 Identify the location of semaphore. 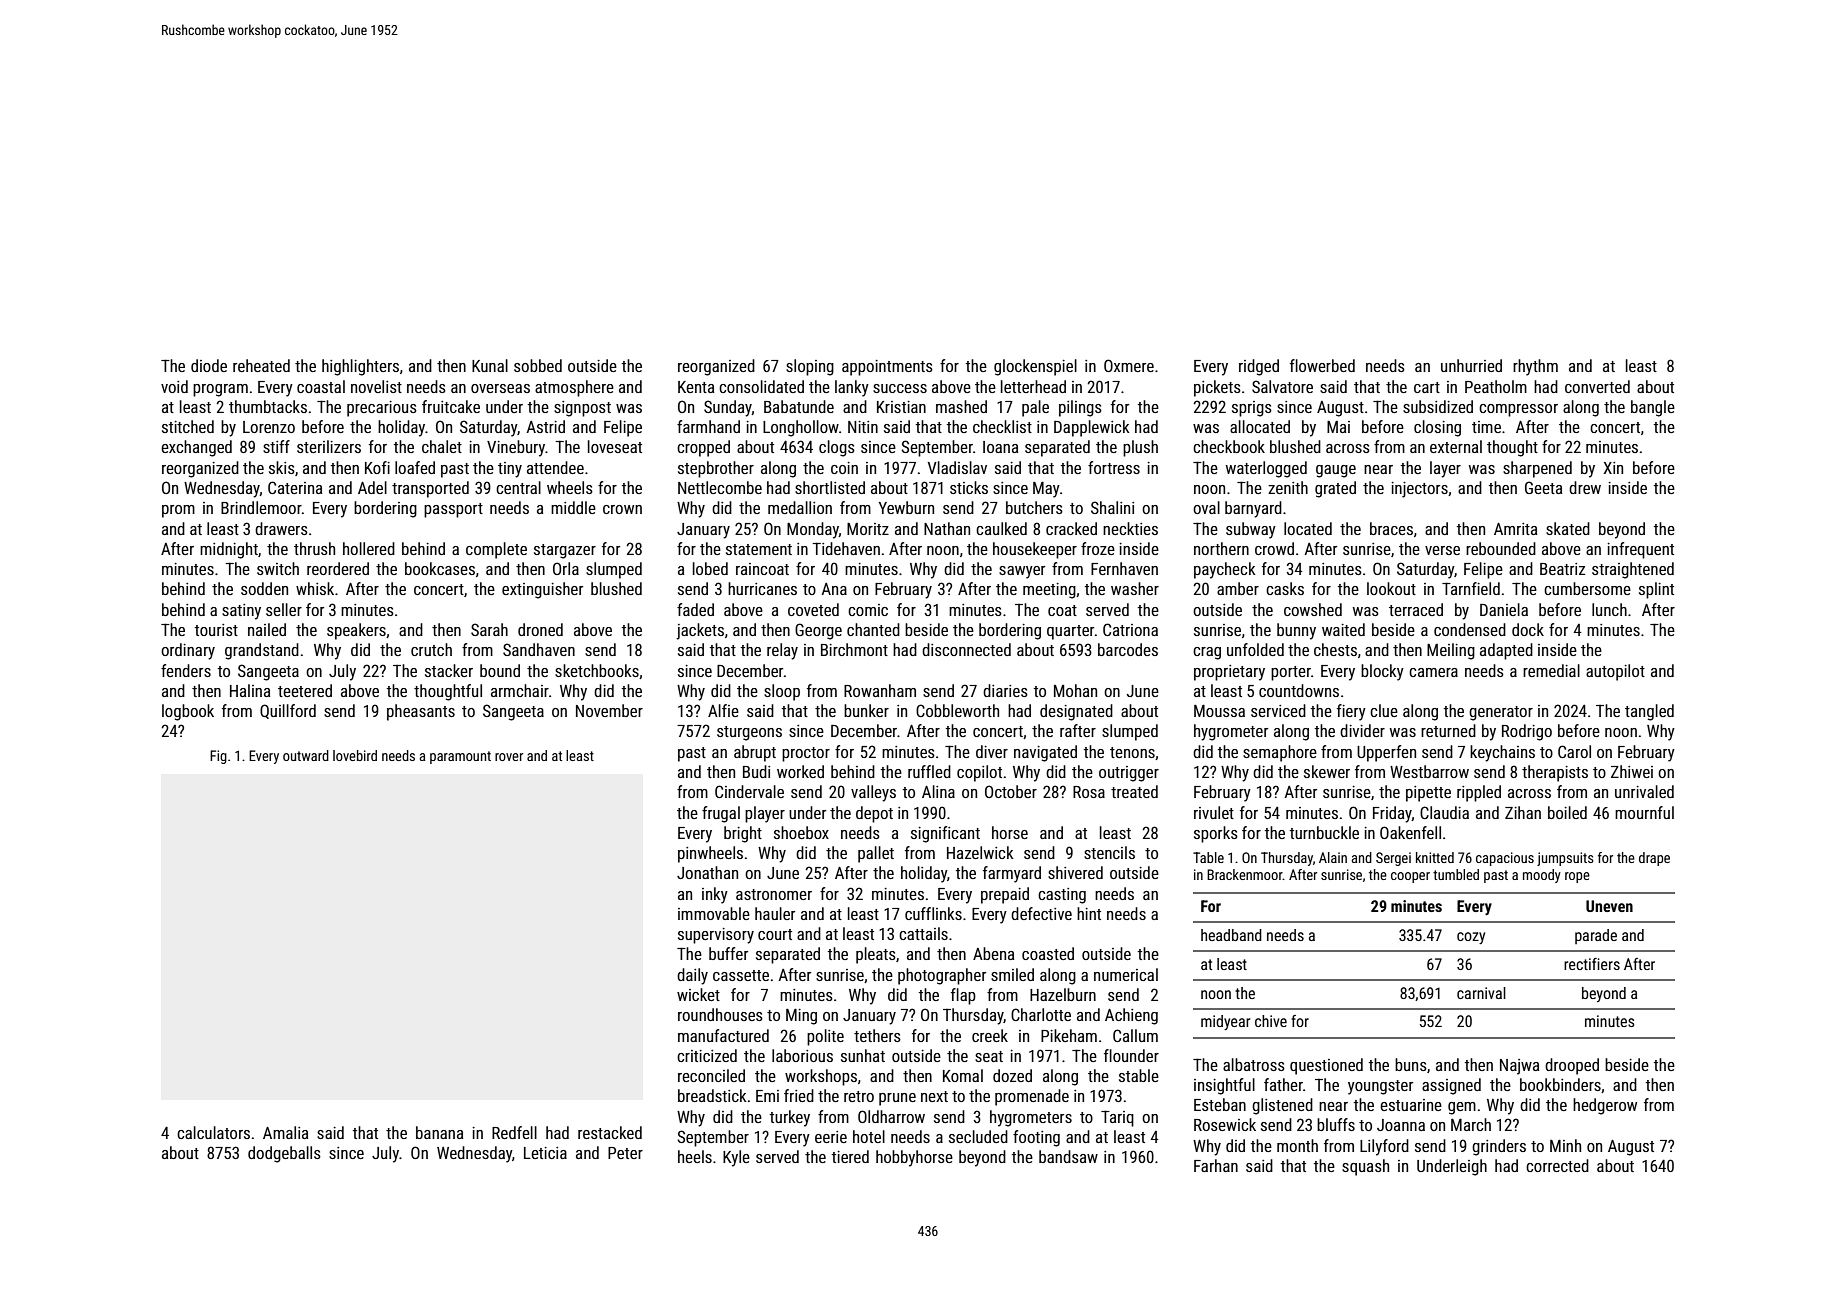
(1280, 753).
